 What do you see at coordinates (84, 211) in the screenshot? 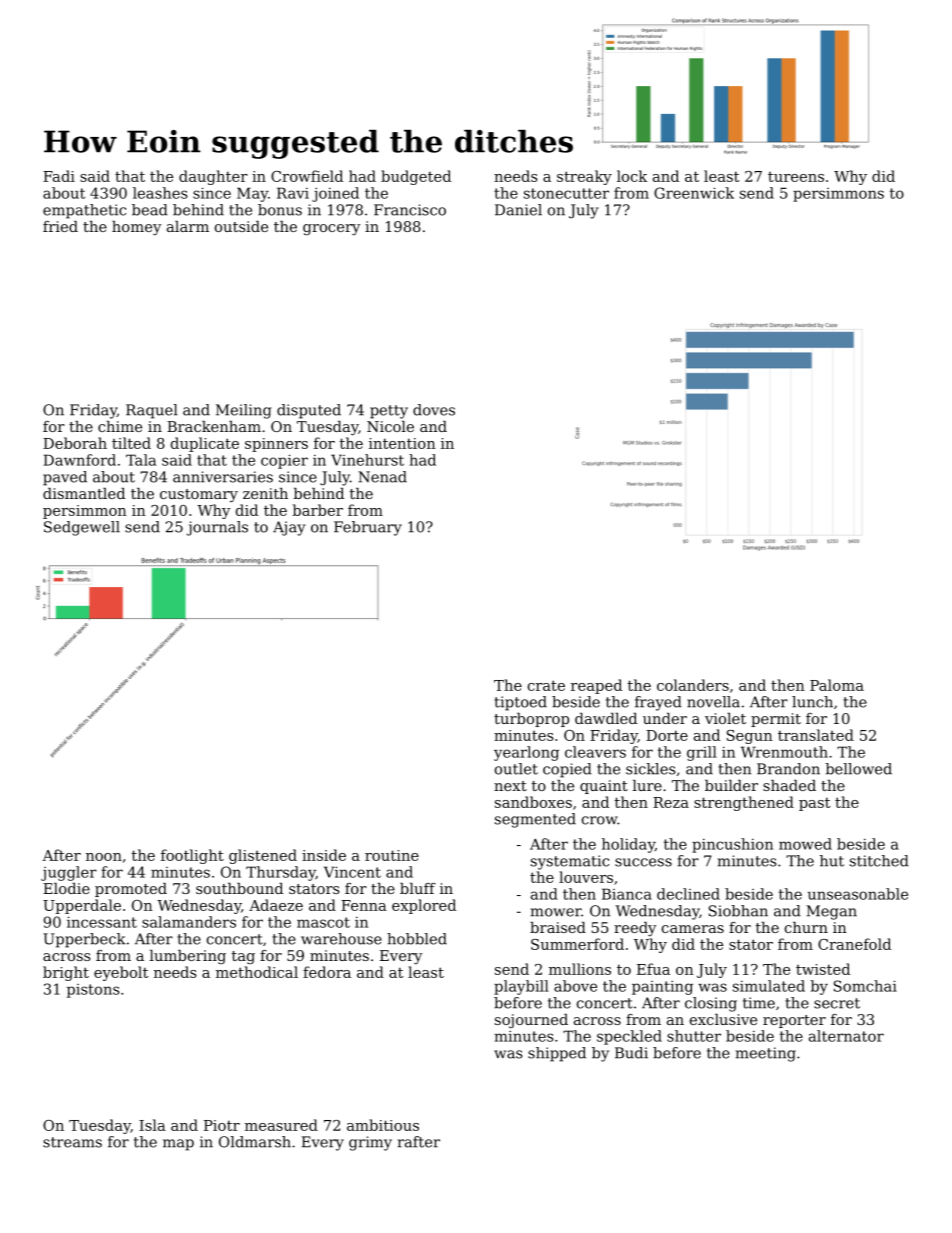
I see `empathetic` at bounding box center [84, 211].
